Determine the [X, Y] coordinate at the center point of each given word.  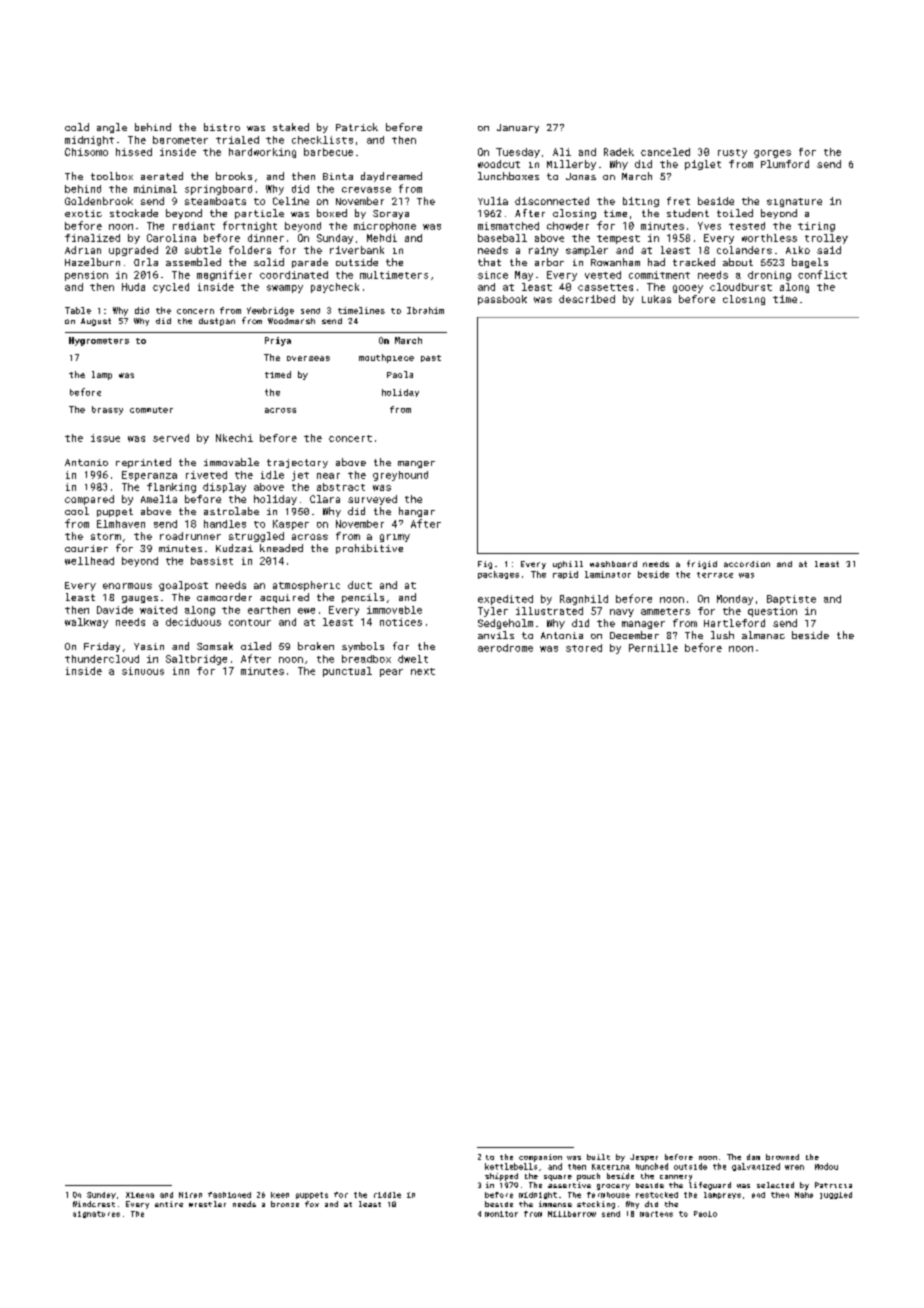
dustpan [217, 322]
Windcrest [94, 1204]
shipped [501, 1177]
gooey [688, 289]
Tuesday [518, 153]
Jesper [644, 1158]
